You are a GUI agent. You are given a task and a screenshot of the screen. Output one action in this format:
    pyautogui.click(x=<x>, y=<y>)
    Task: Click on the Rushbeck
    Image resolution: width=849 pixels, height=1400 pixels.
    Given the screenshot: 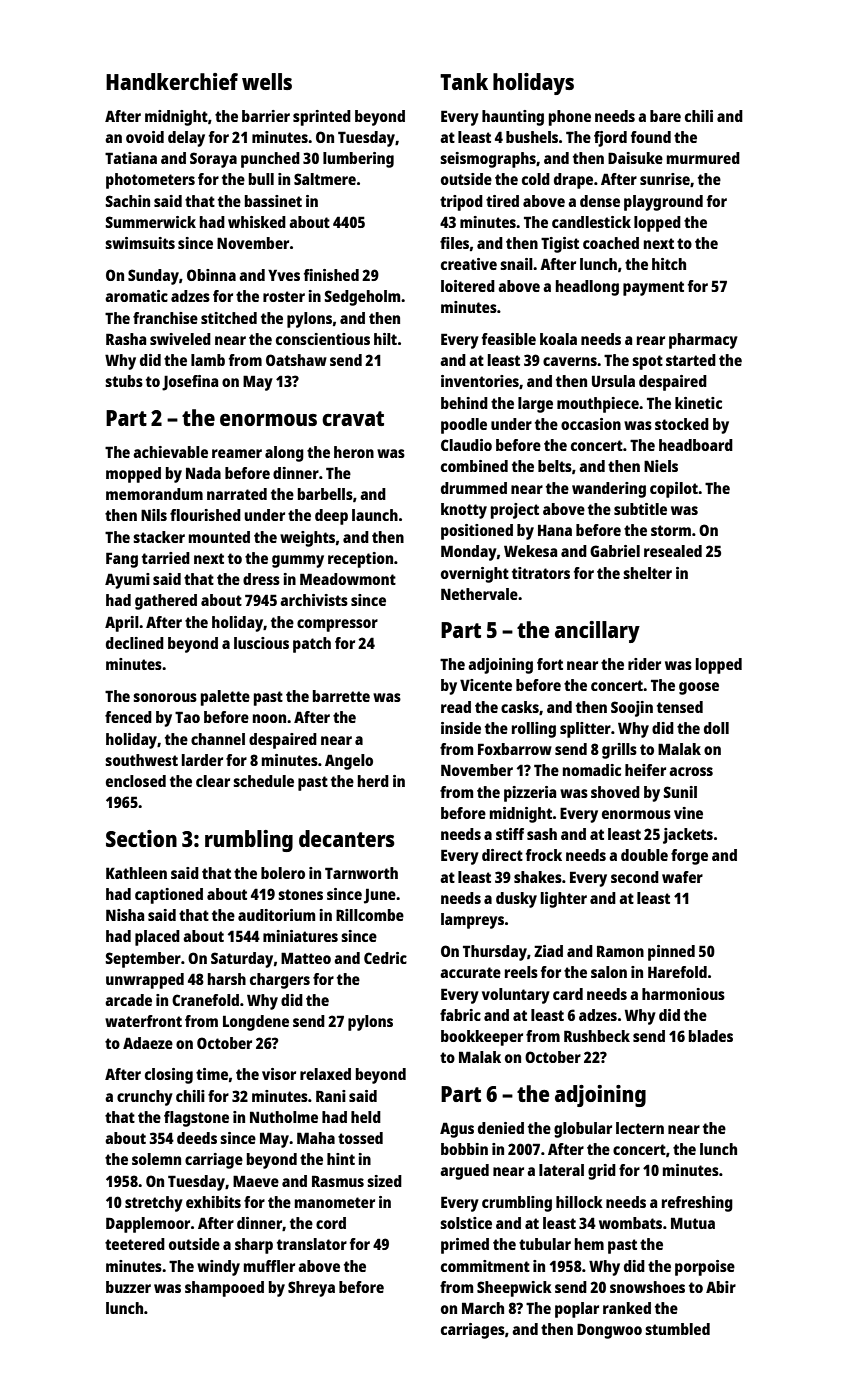 What is the action you would take?
    pyautogui.click(x=597, y=1036)
